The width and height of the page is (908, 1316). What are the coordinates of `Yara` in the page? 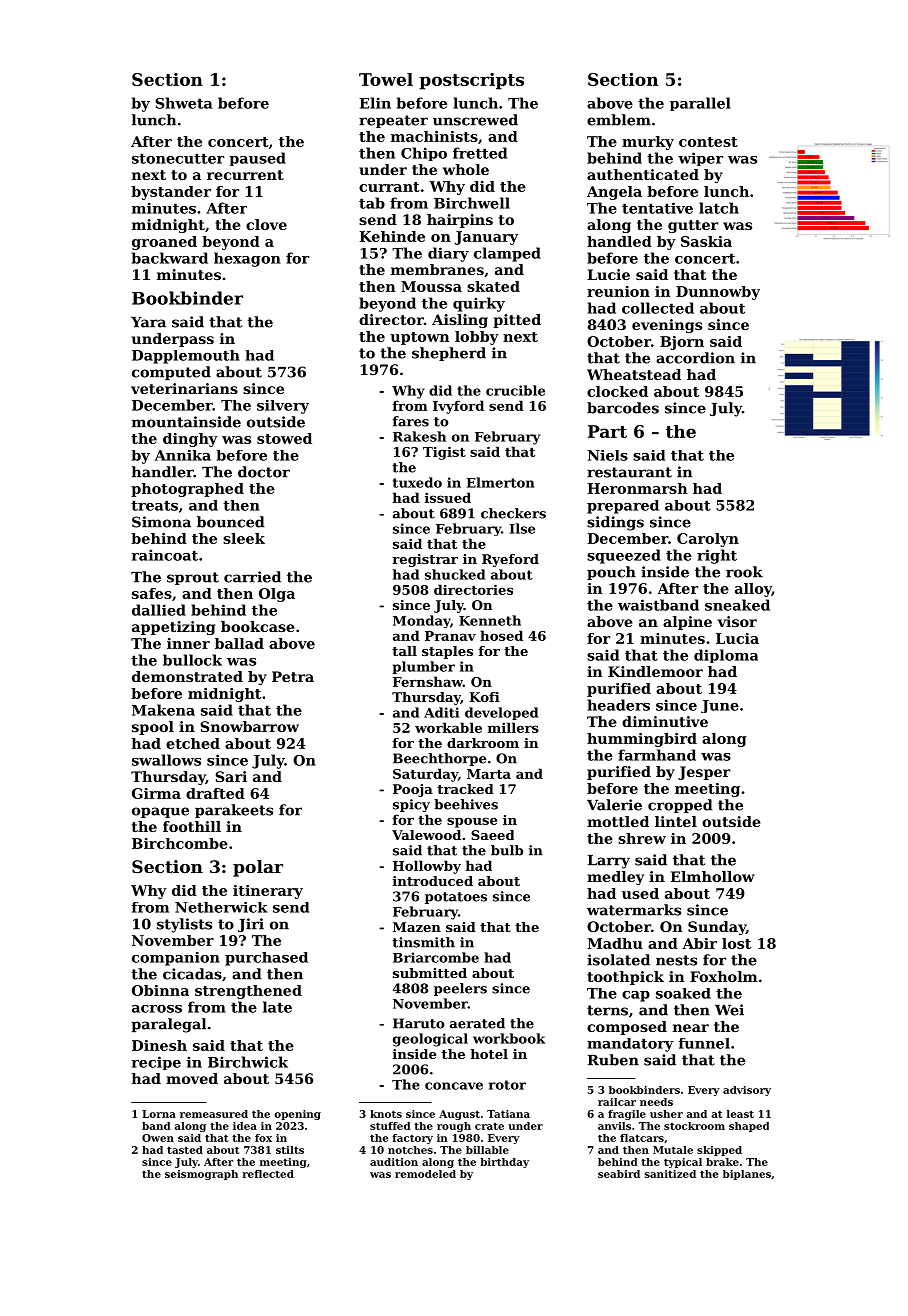 It's located at (148, 322).
